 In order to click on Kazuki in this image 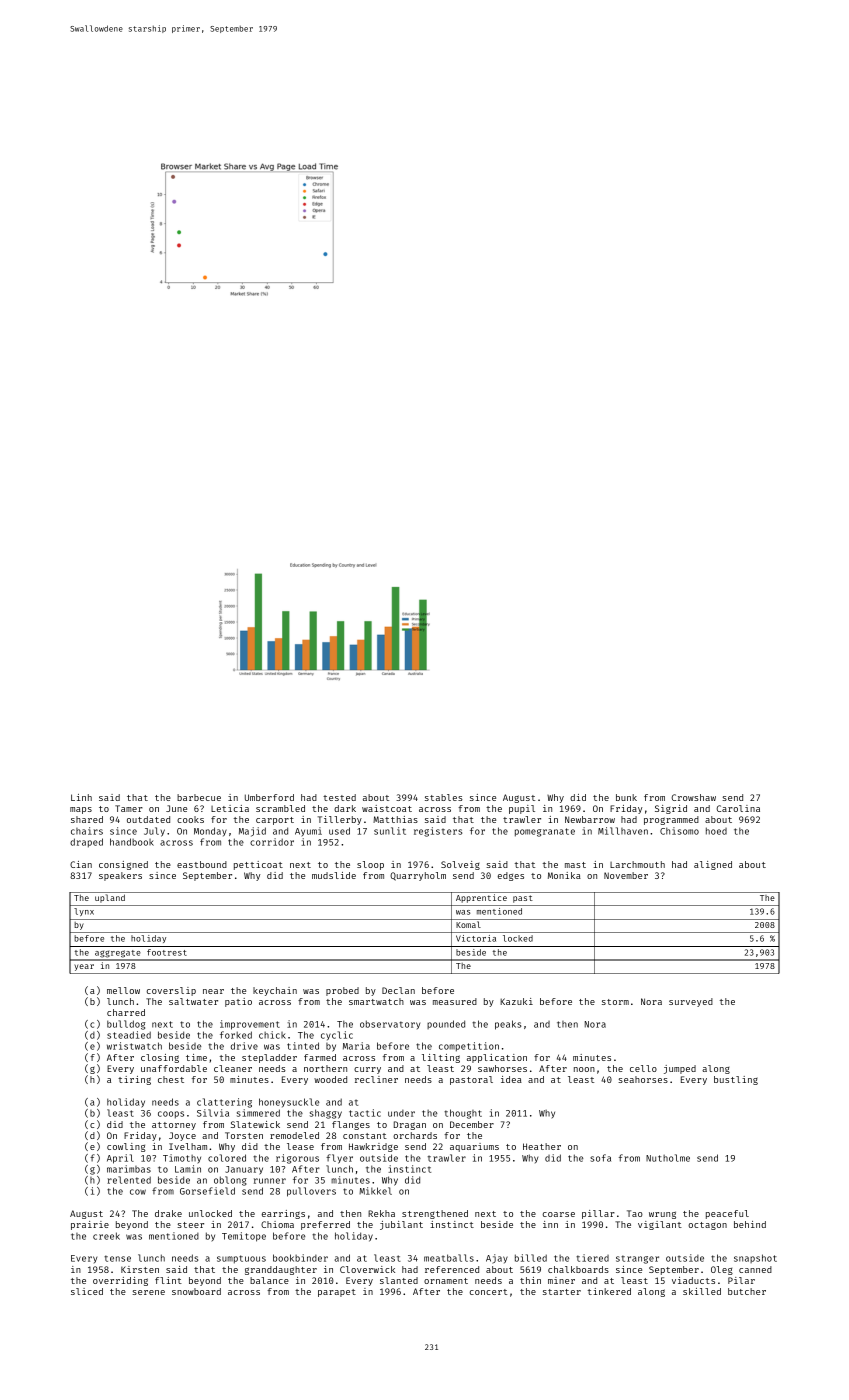, I will do `click(516, 1001)`.
